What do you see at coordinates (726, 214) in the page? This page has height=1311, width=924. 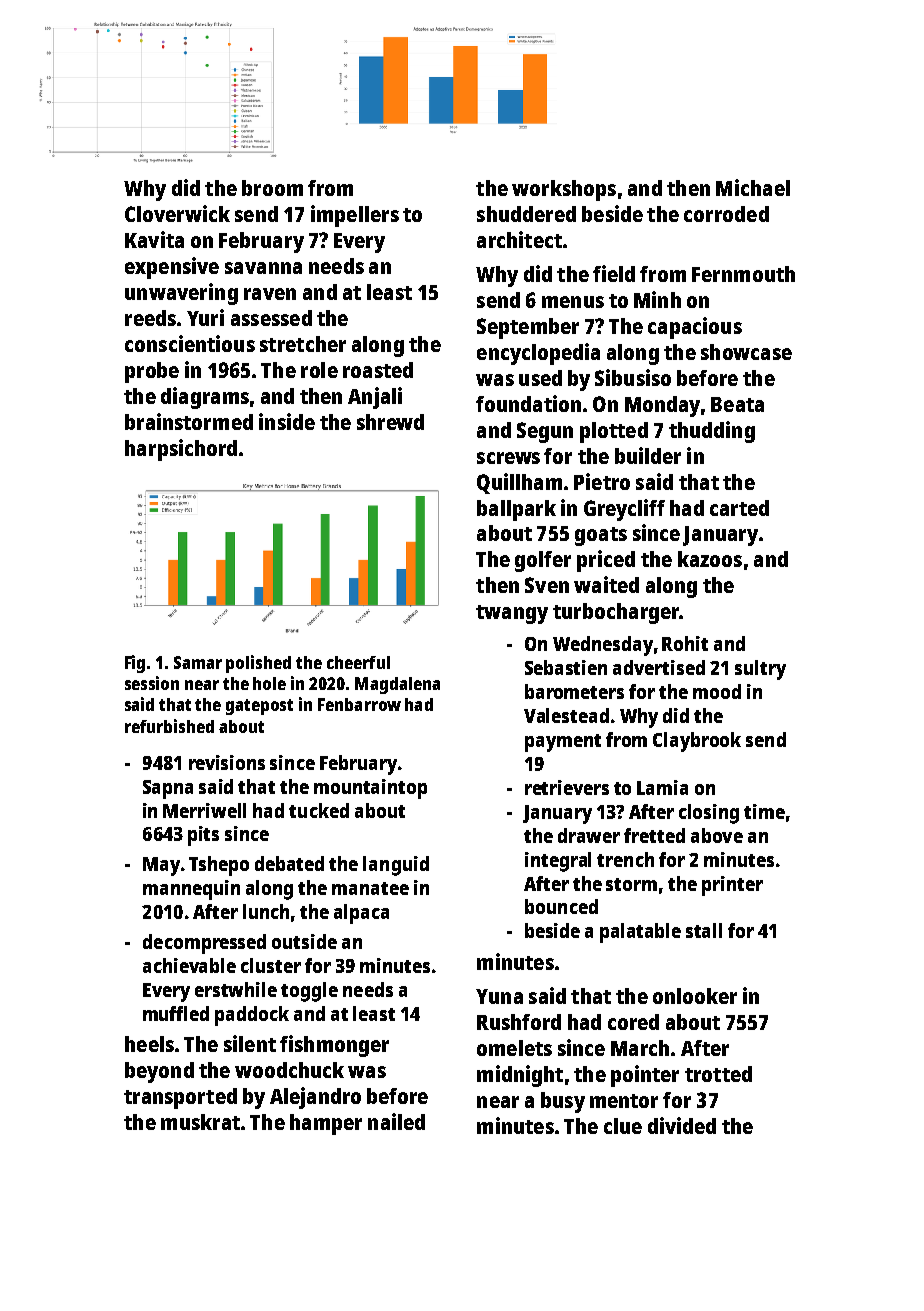 I see `corroded` at bounding box center [726, 214].
